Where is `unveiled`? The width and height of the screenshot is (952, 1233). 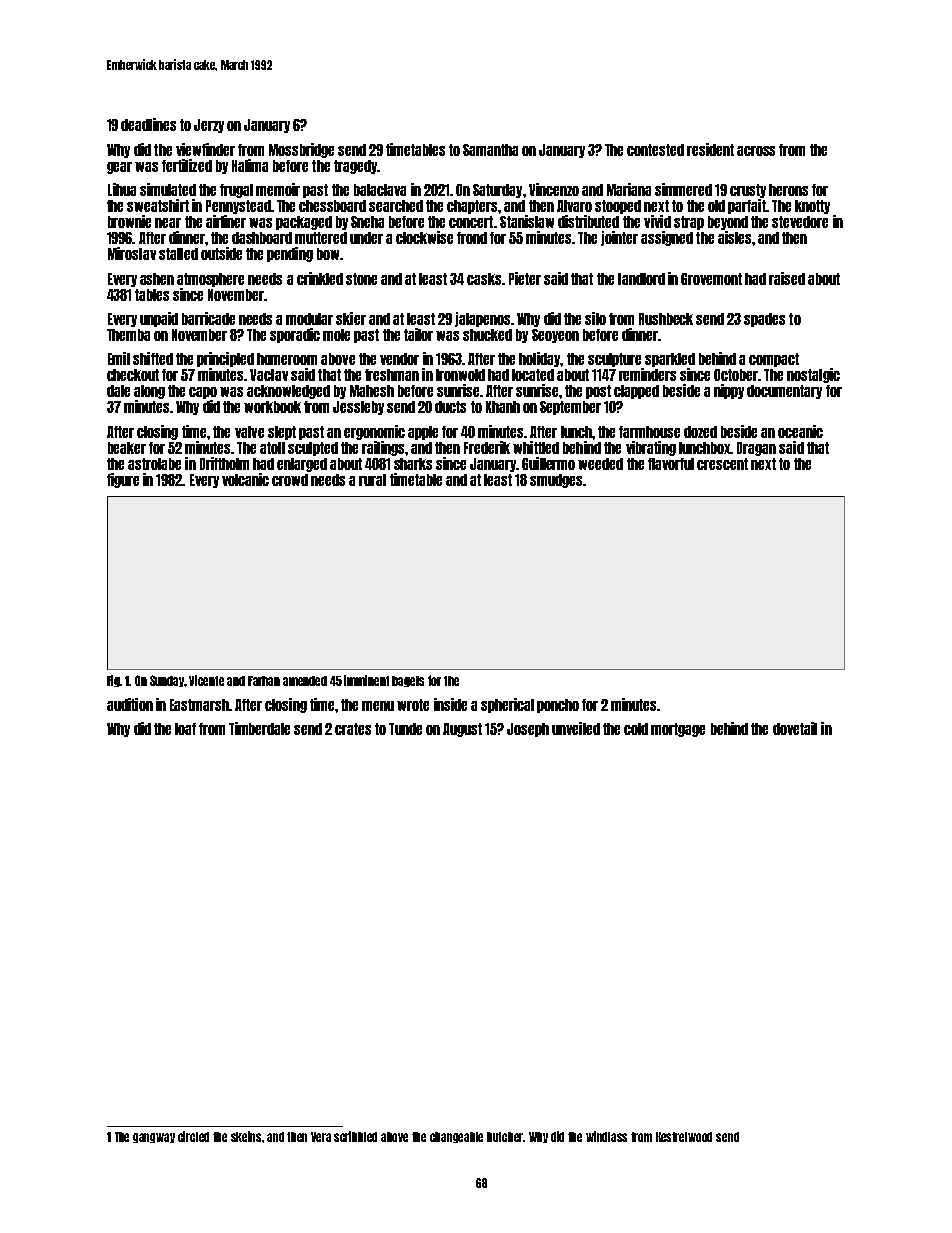 unveiled is located at coordinates (576, 728).
